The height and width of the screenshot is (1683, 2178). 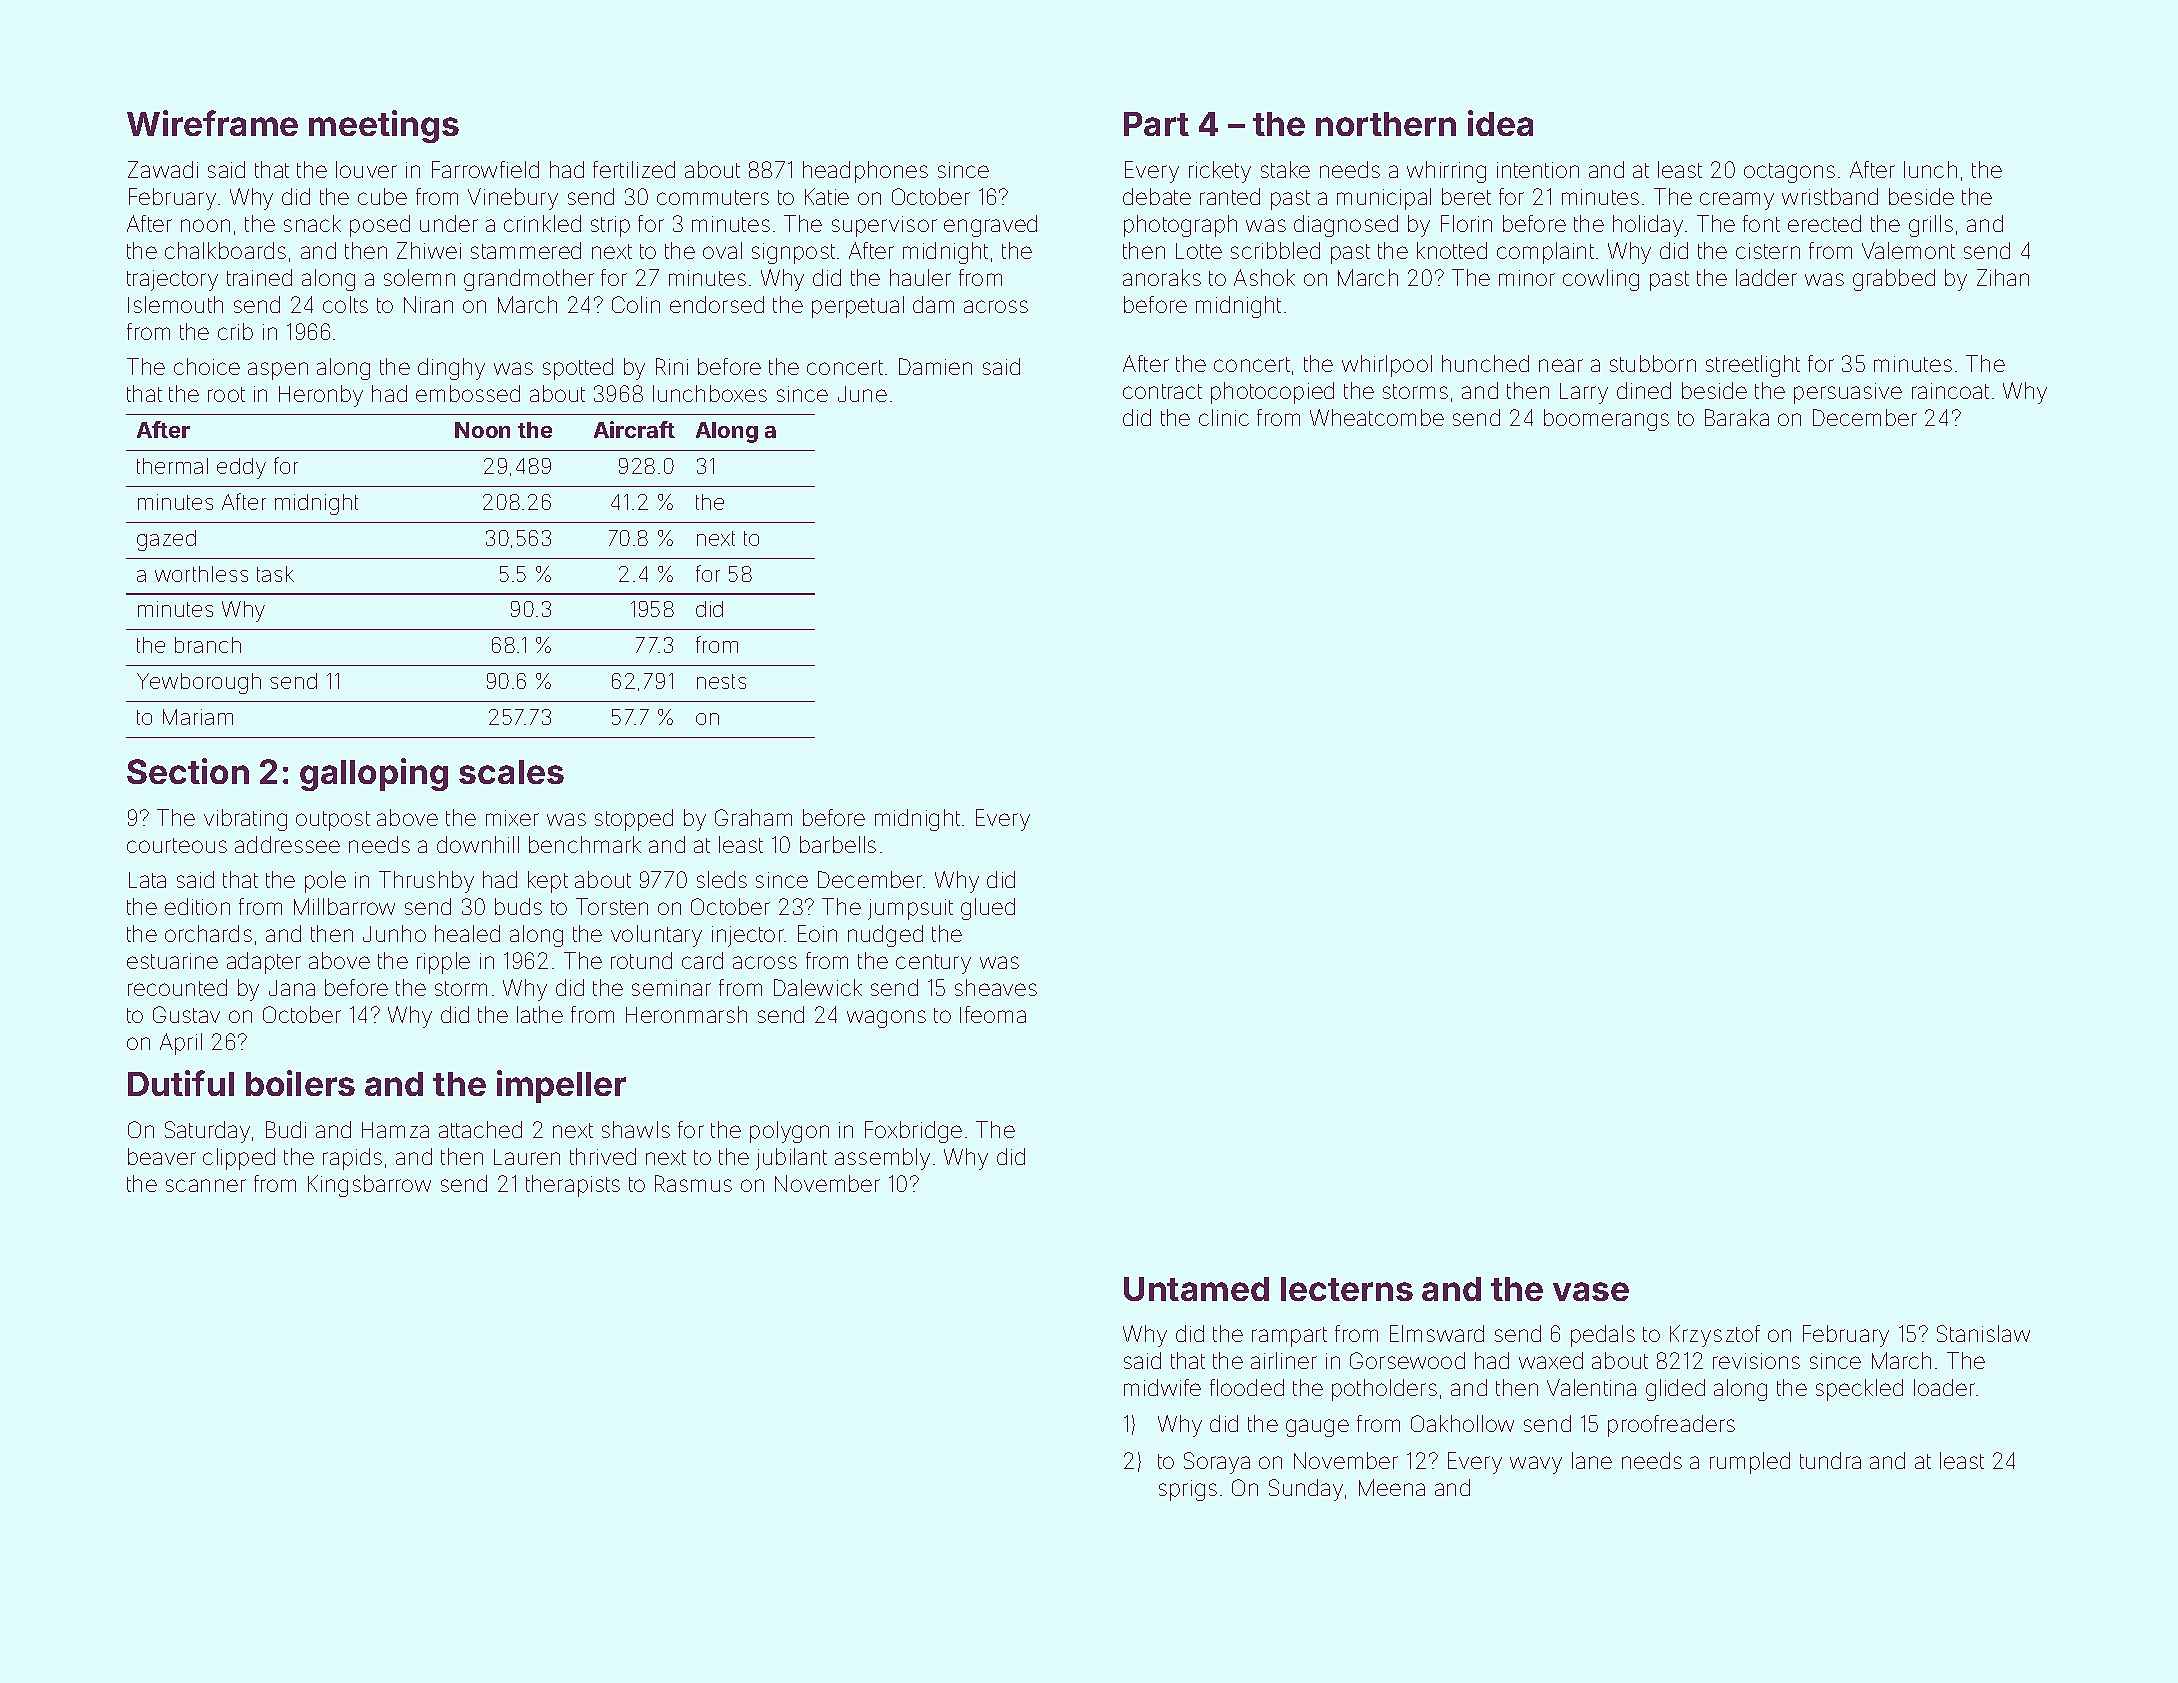 What do you see at coordinates (1196, 1289) in the screenshot?
I see `Untamed` at bounding box center [1196, 1289].
